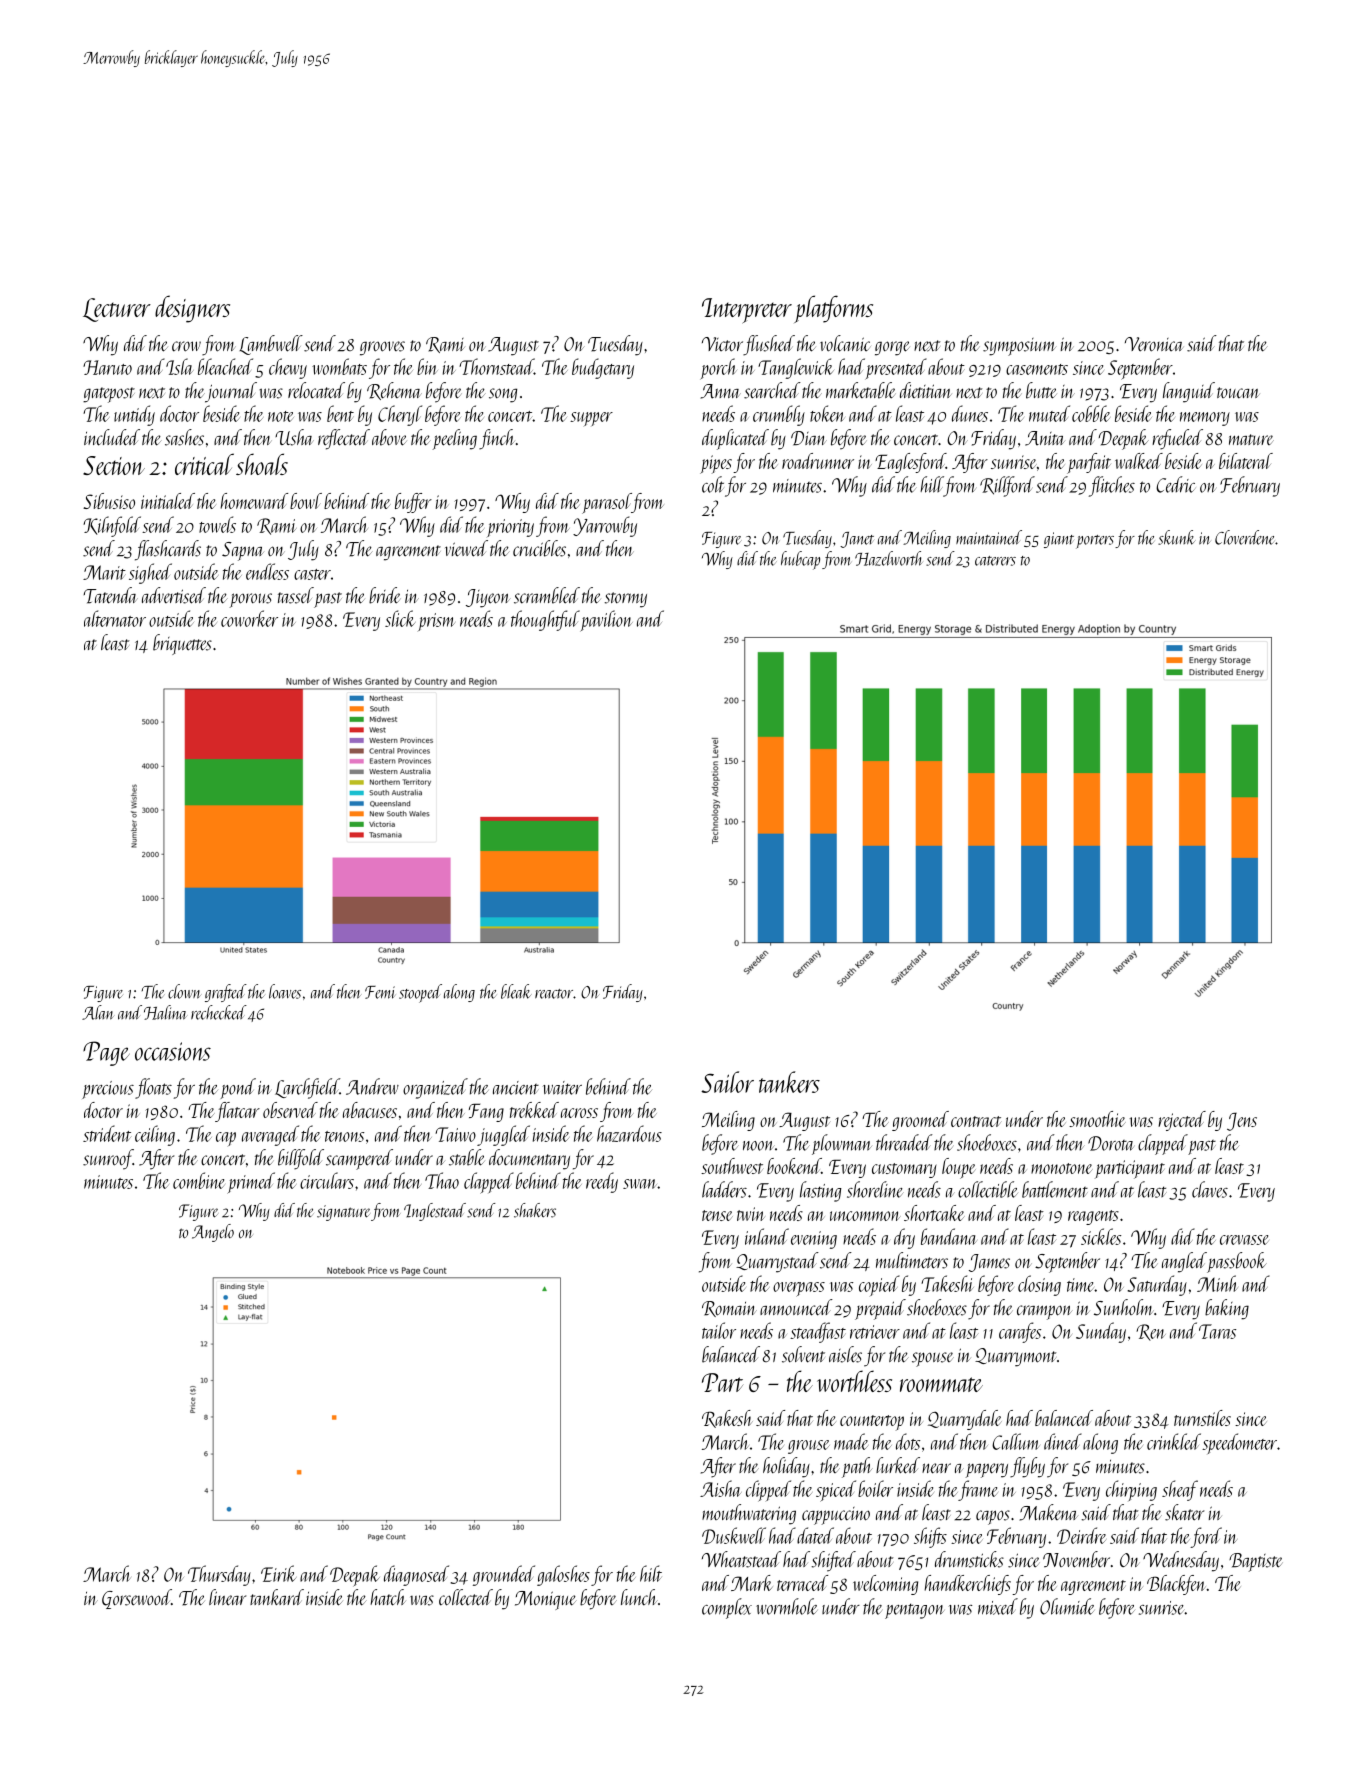 This screenshot has width=1367, height=1769. Describe the element at coordinates (719, 1330) in the screenshot. I see `tailor` at that location.
